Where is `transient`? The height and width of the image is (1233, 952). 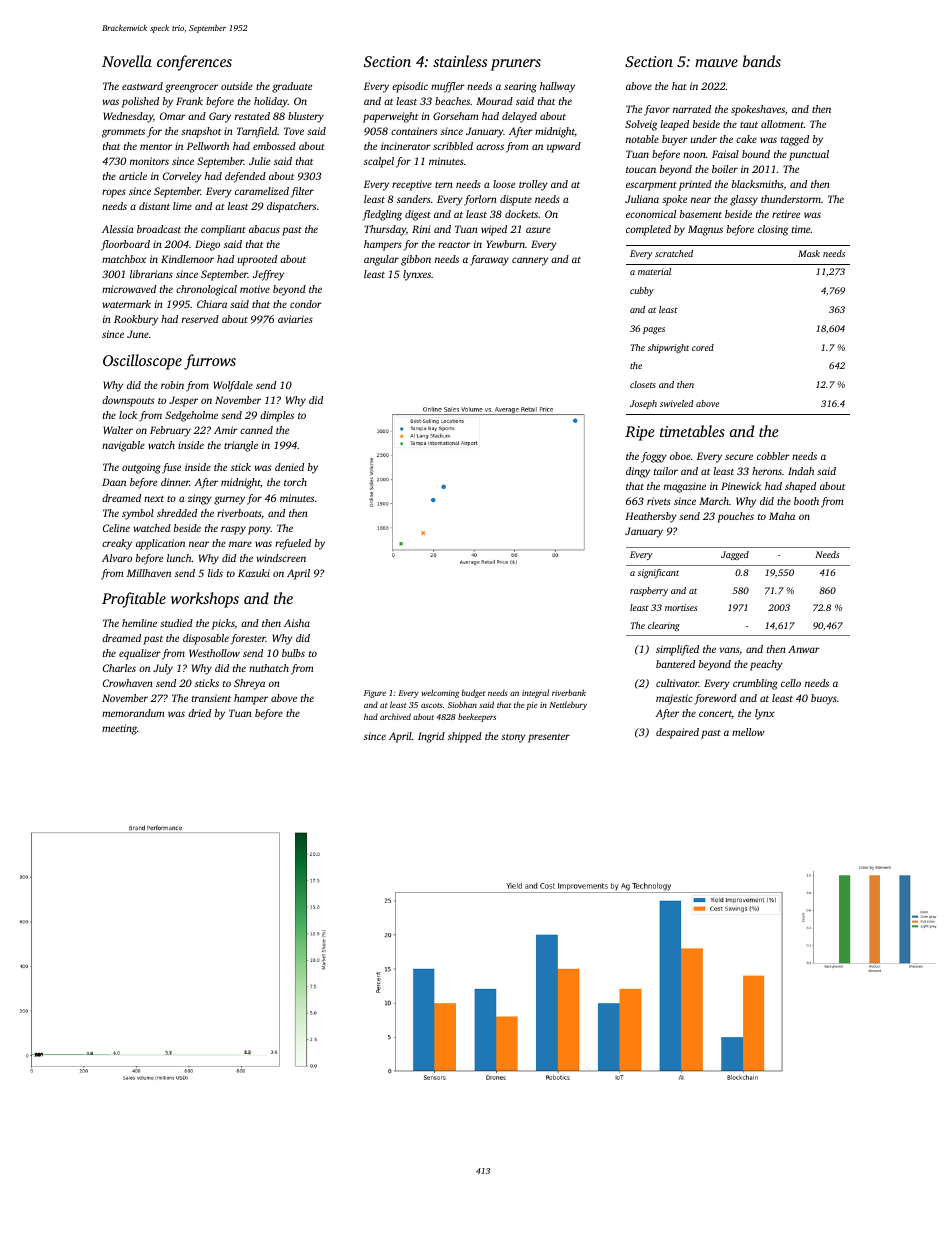
transient is located at coordinates (211, 698).
